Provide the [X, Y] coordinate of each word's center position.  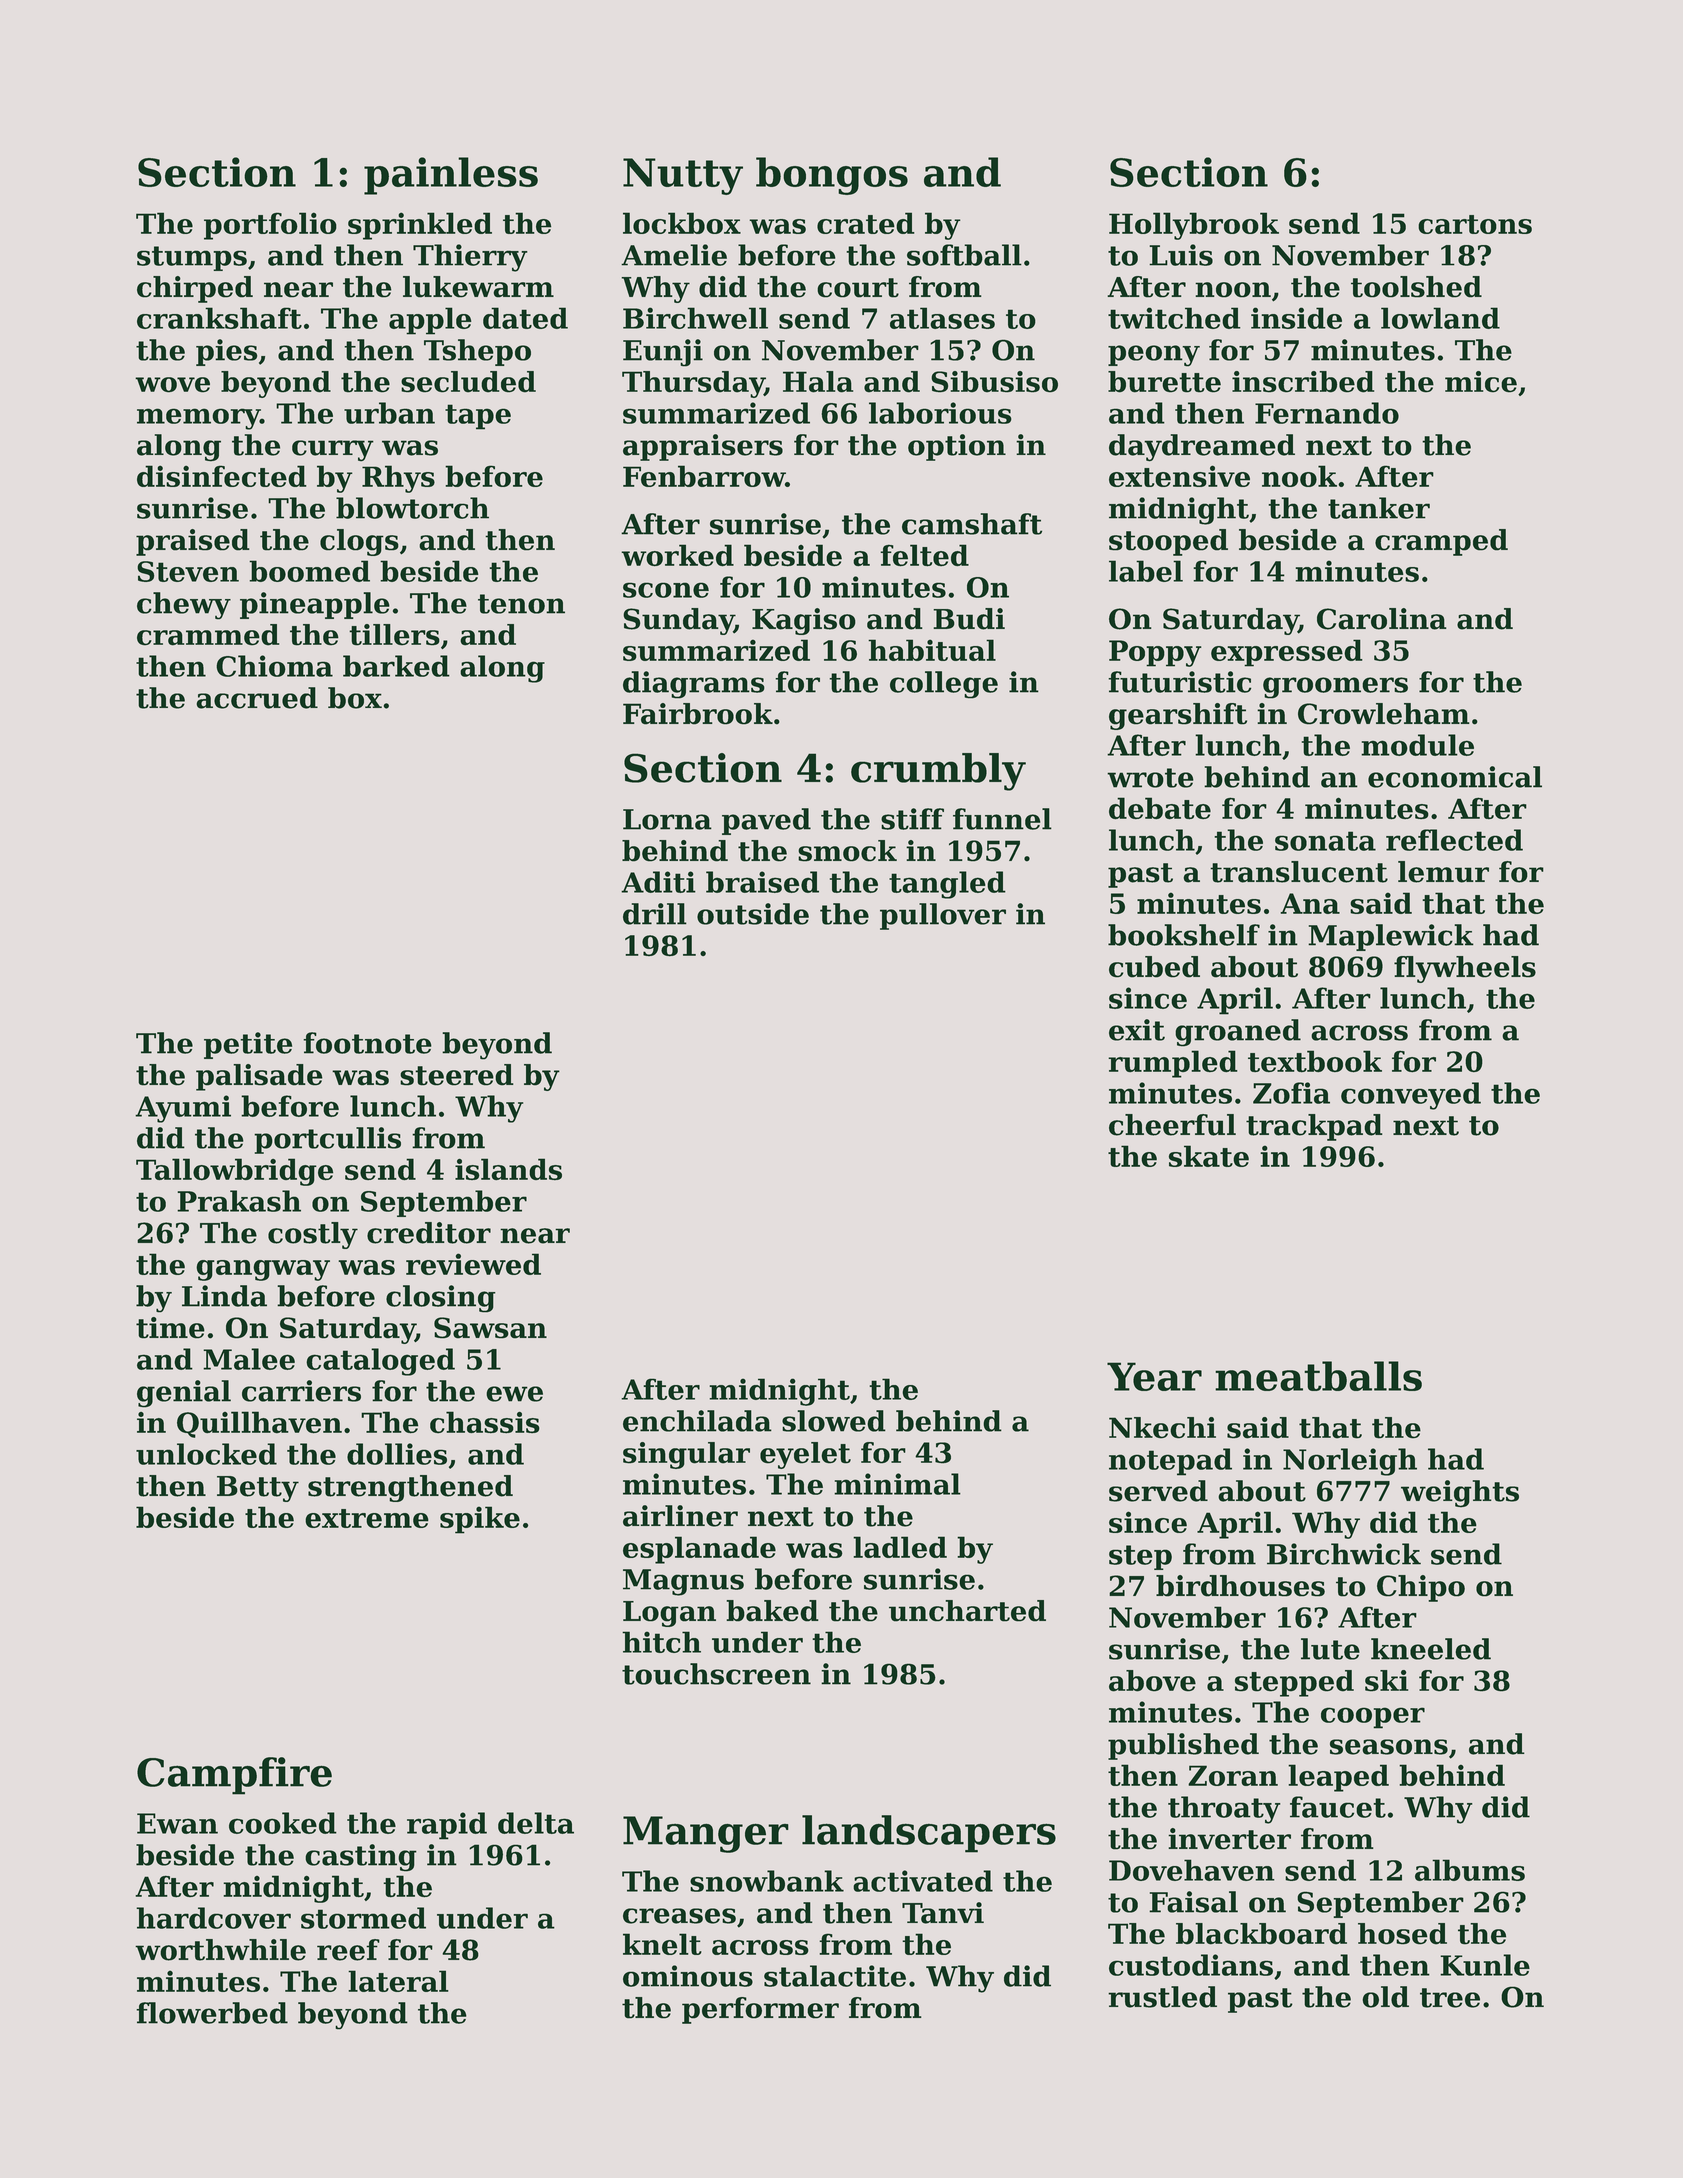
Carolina [1382, 619]
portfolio [270, 226]
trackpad [1314, 1127]
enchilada [697, 1421]
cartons [1475, 224]
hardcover [213, 1918]
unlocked [206, 1454]
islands [508, 1169]
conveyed [1411, 1096]
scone [666, 590]
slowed [834, 1421]
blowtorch [412, 508]
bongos [832, 176]
